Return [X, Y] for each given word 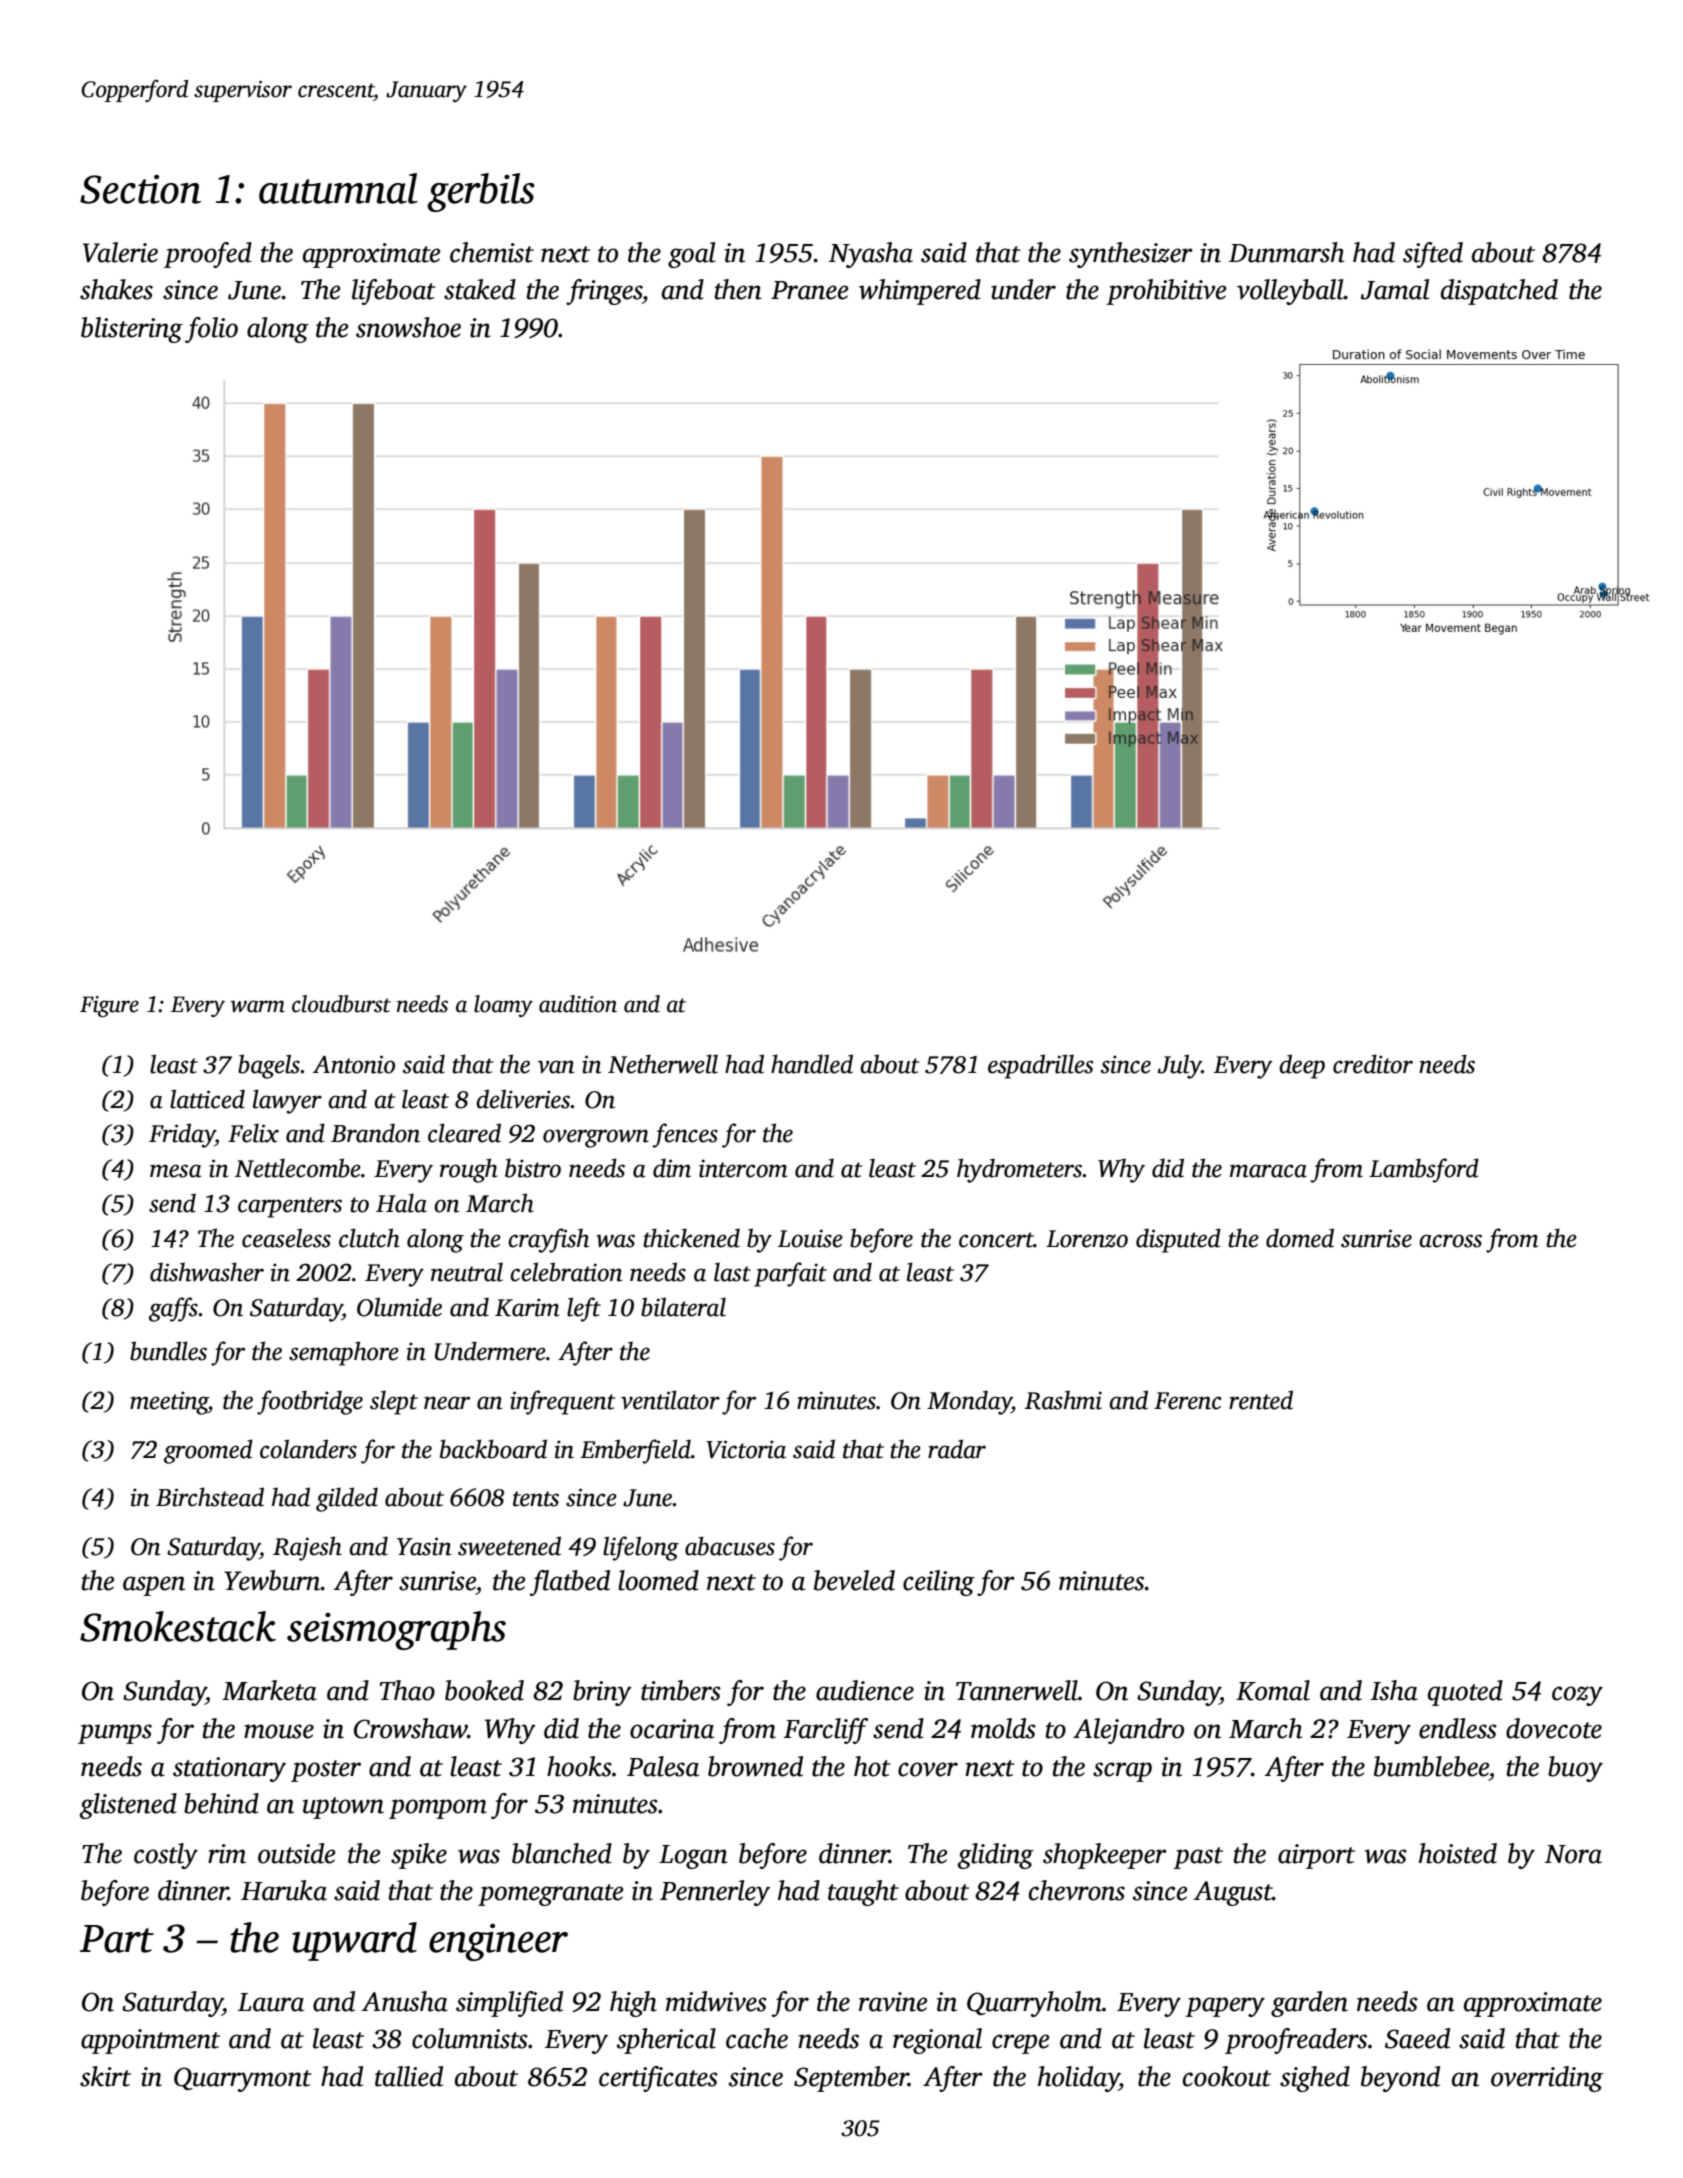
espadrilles [1041, 1066]
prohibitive [1166, 292]
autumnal [338, 188]
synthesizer [1131, 255]
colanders [308, 1449]
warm [258, 1006]
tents [536, 1499]
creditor [1373, 1064]
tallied [409, 2076]
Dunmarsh [1286, 252]
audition [578, 1004]
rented [1261, 1400]
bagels [269, 1066]
